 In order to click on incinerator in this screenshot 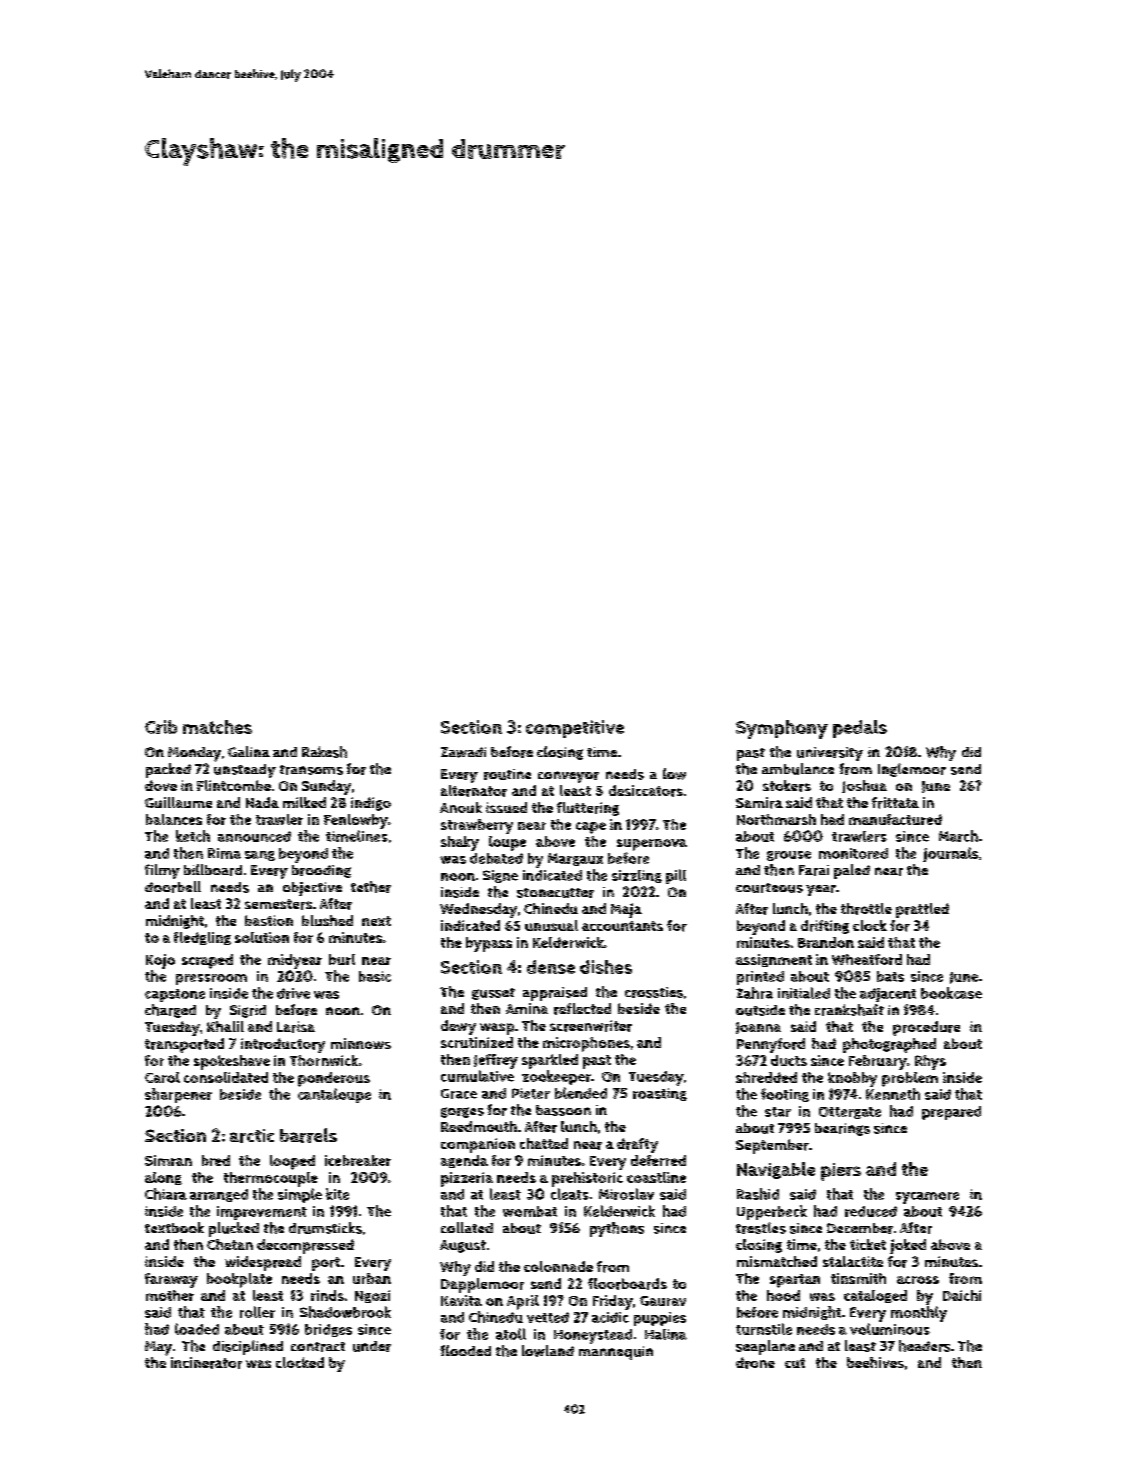, I will do `click(206, 1363)`.
